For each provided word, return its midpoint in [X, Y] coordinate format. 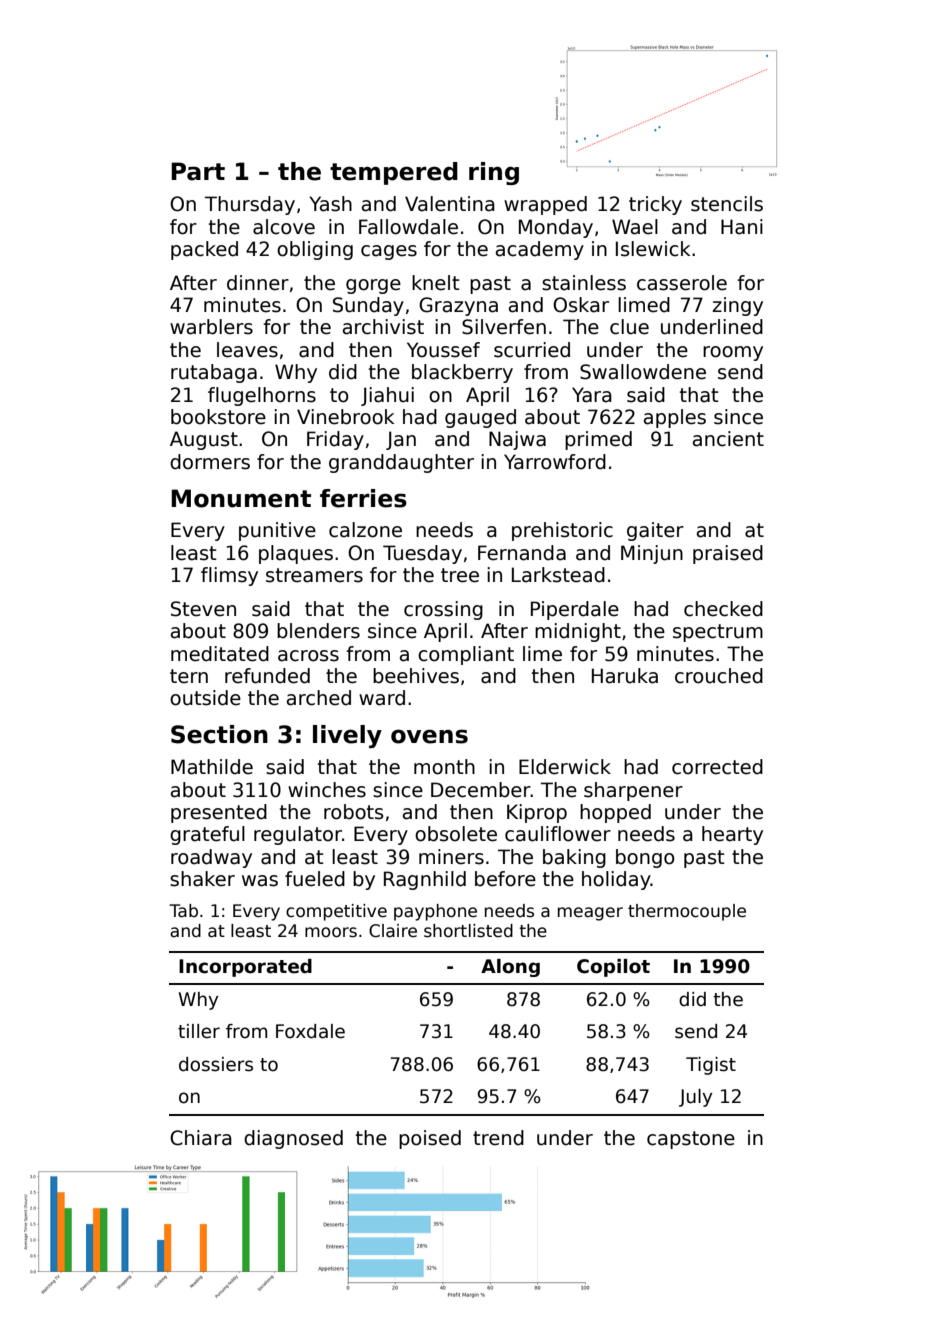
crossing [443, 610]
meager [590, 914]
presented [219, 813]
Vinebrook [345, 417]
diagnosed [293, 1139]
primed [598, 440]
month [444, 767]
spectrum [718, 633]
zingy [737, 306]
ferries [363, 498]
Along [510, 968]
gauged [480, 418]
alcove [284, 227]
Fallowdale [408, 227]
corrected [717, 767]
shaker [202, 879]
